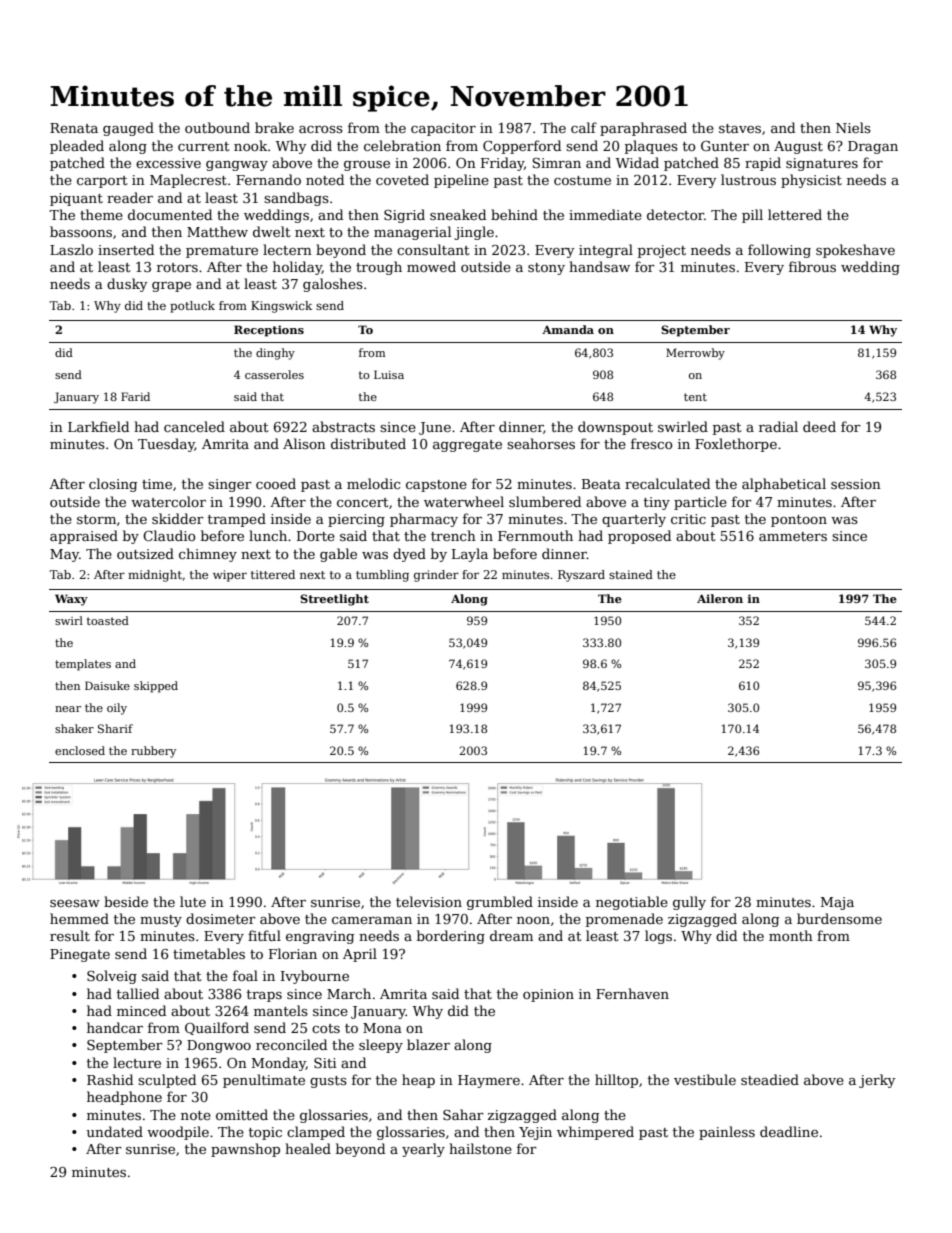  I want to click on undated, so click(115, 1131).
